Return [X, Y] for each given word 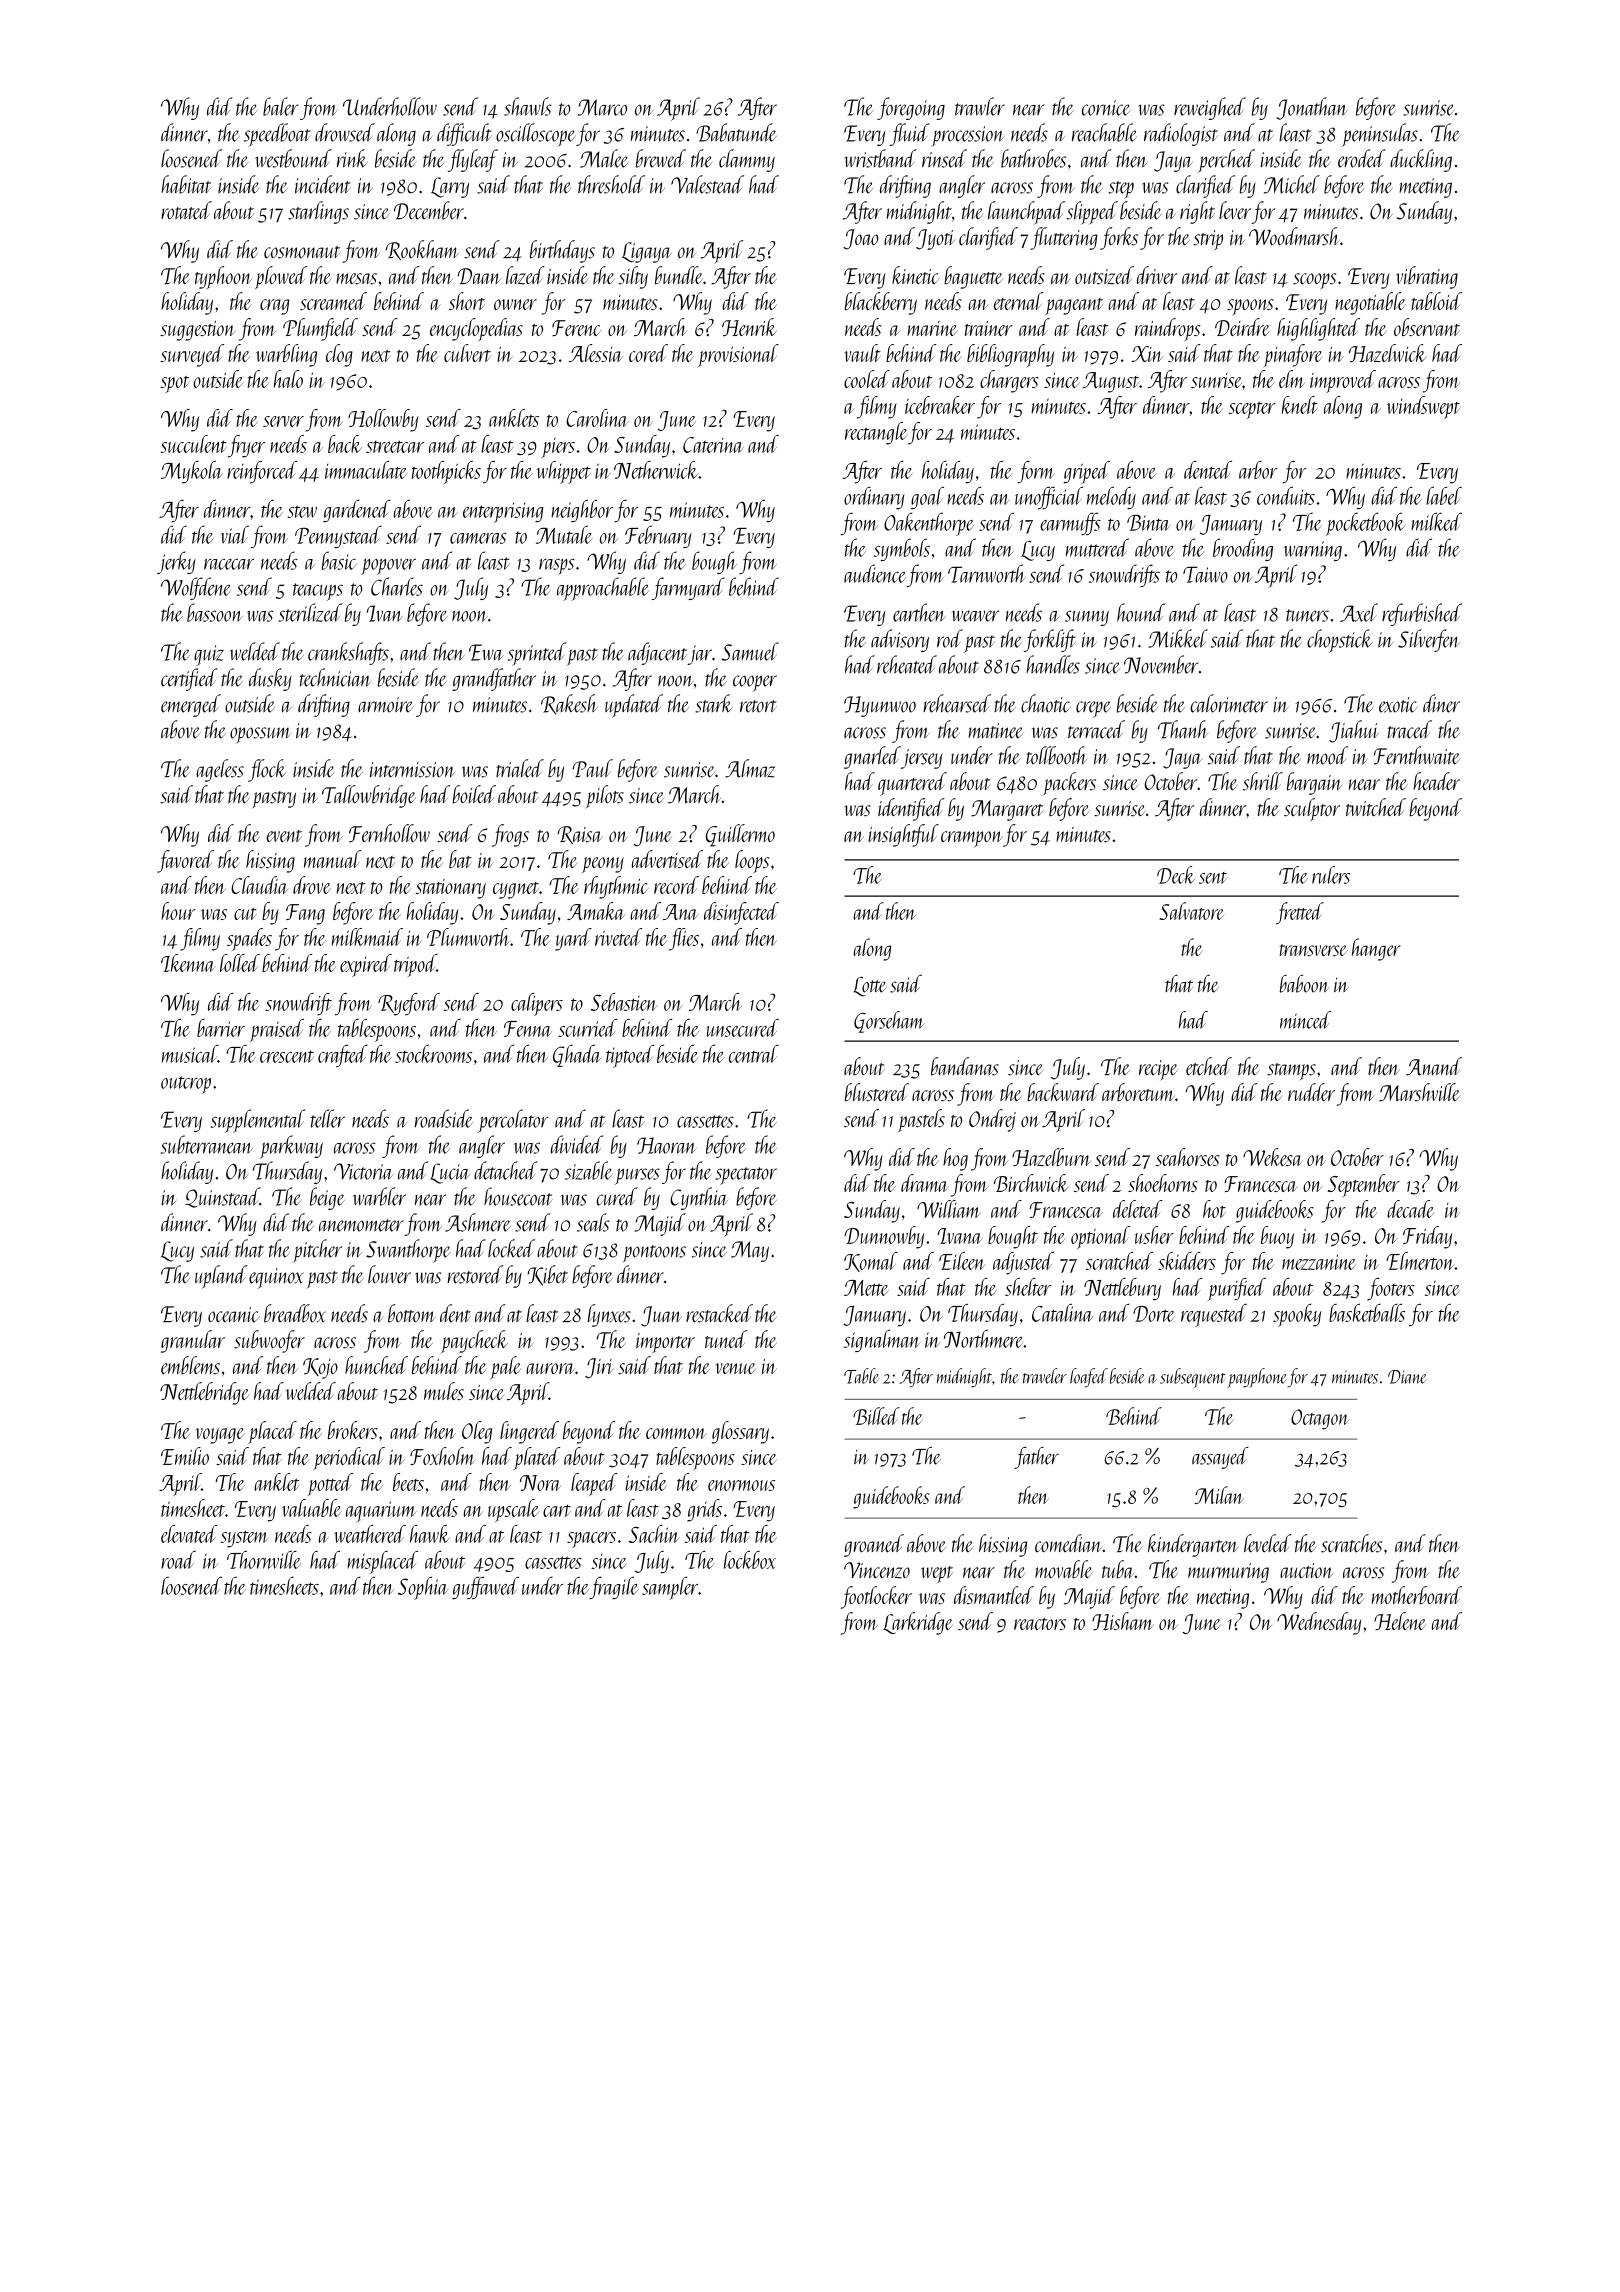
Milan [1219, 1495]
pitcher [317, 1251]
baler [280, 106]
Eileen [962, 1261]
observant [1427, 327]
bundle [679, 275]
